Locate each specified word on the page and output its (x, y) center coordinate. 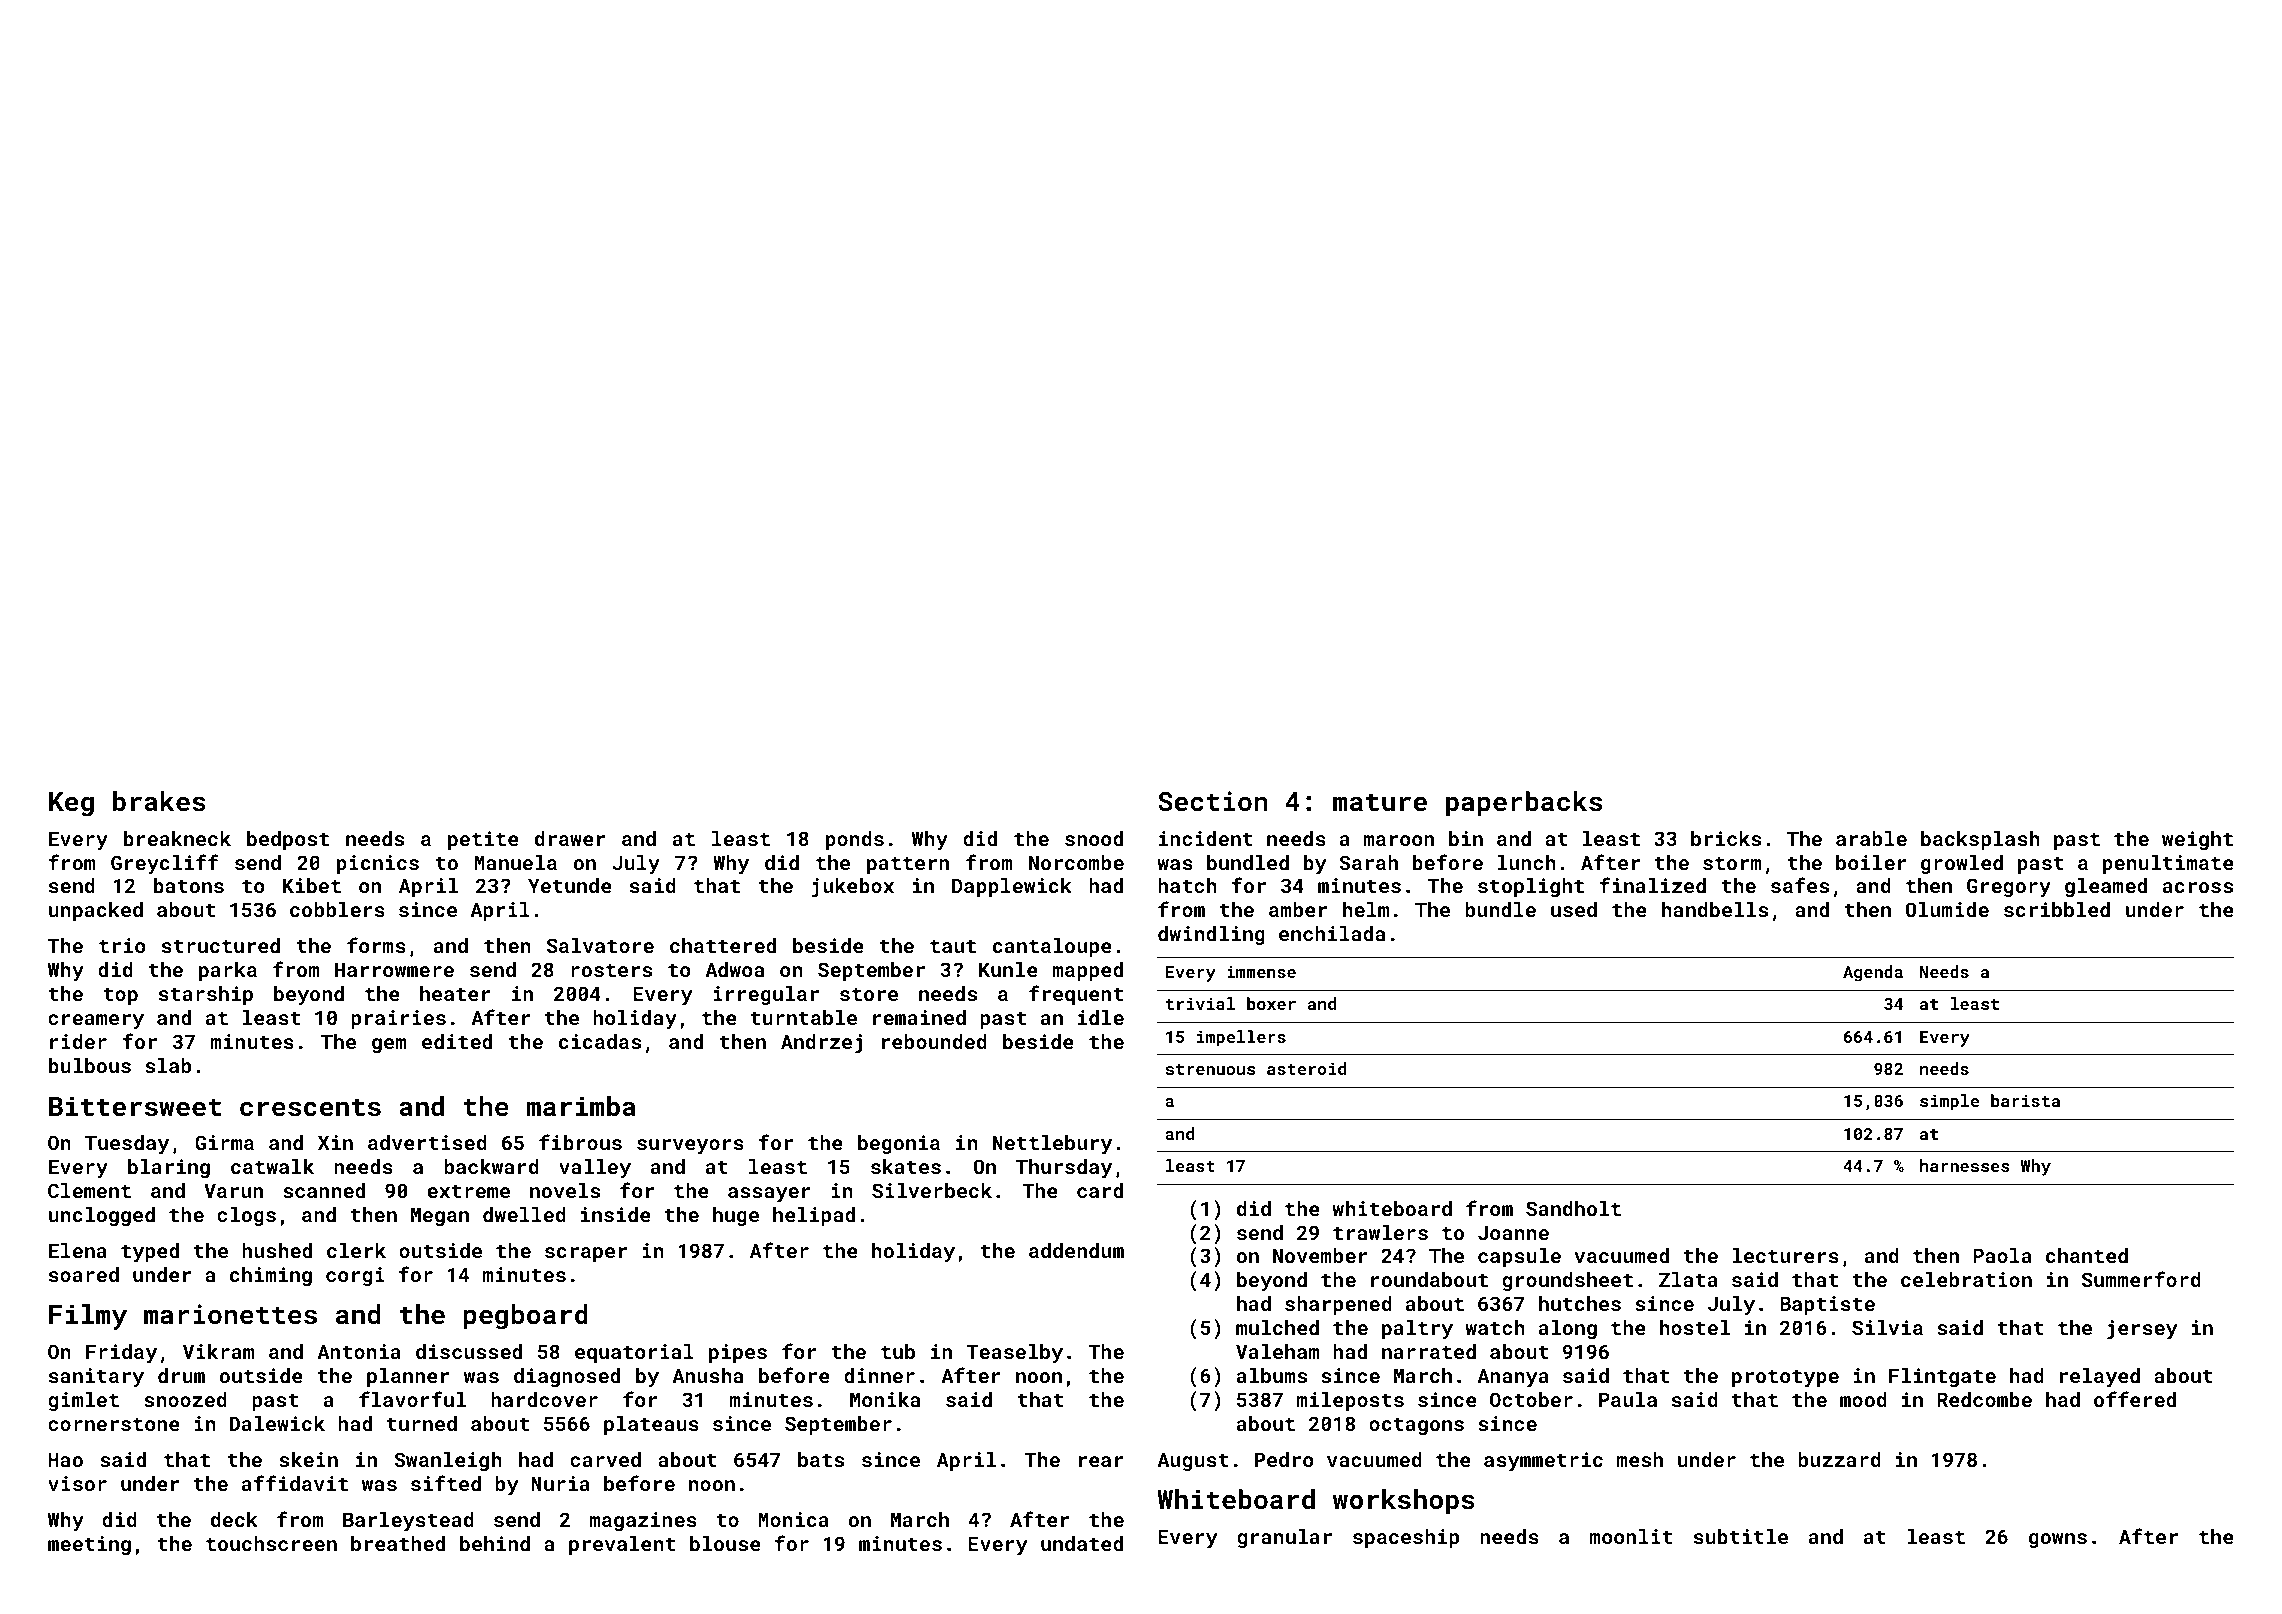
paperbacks (1524, 804)
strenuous (1210, 1069)
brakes (159, 801)
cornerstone (114, 1424)
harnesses (1965, 1165)
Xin (335, 1142)
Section (1213, 801)
